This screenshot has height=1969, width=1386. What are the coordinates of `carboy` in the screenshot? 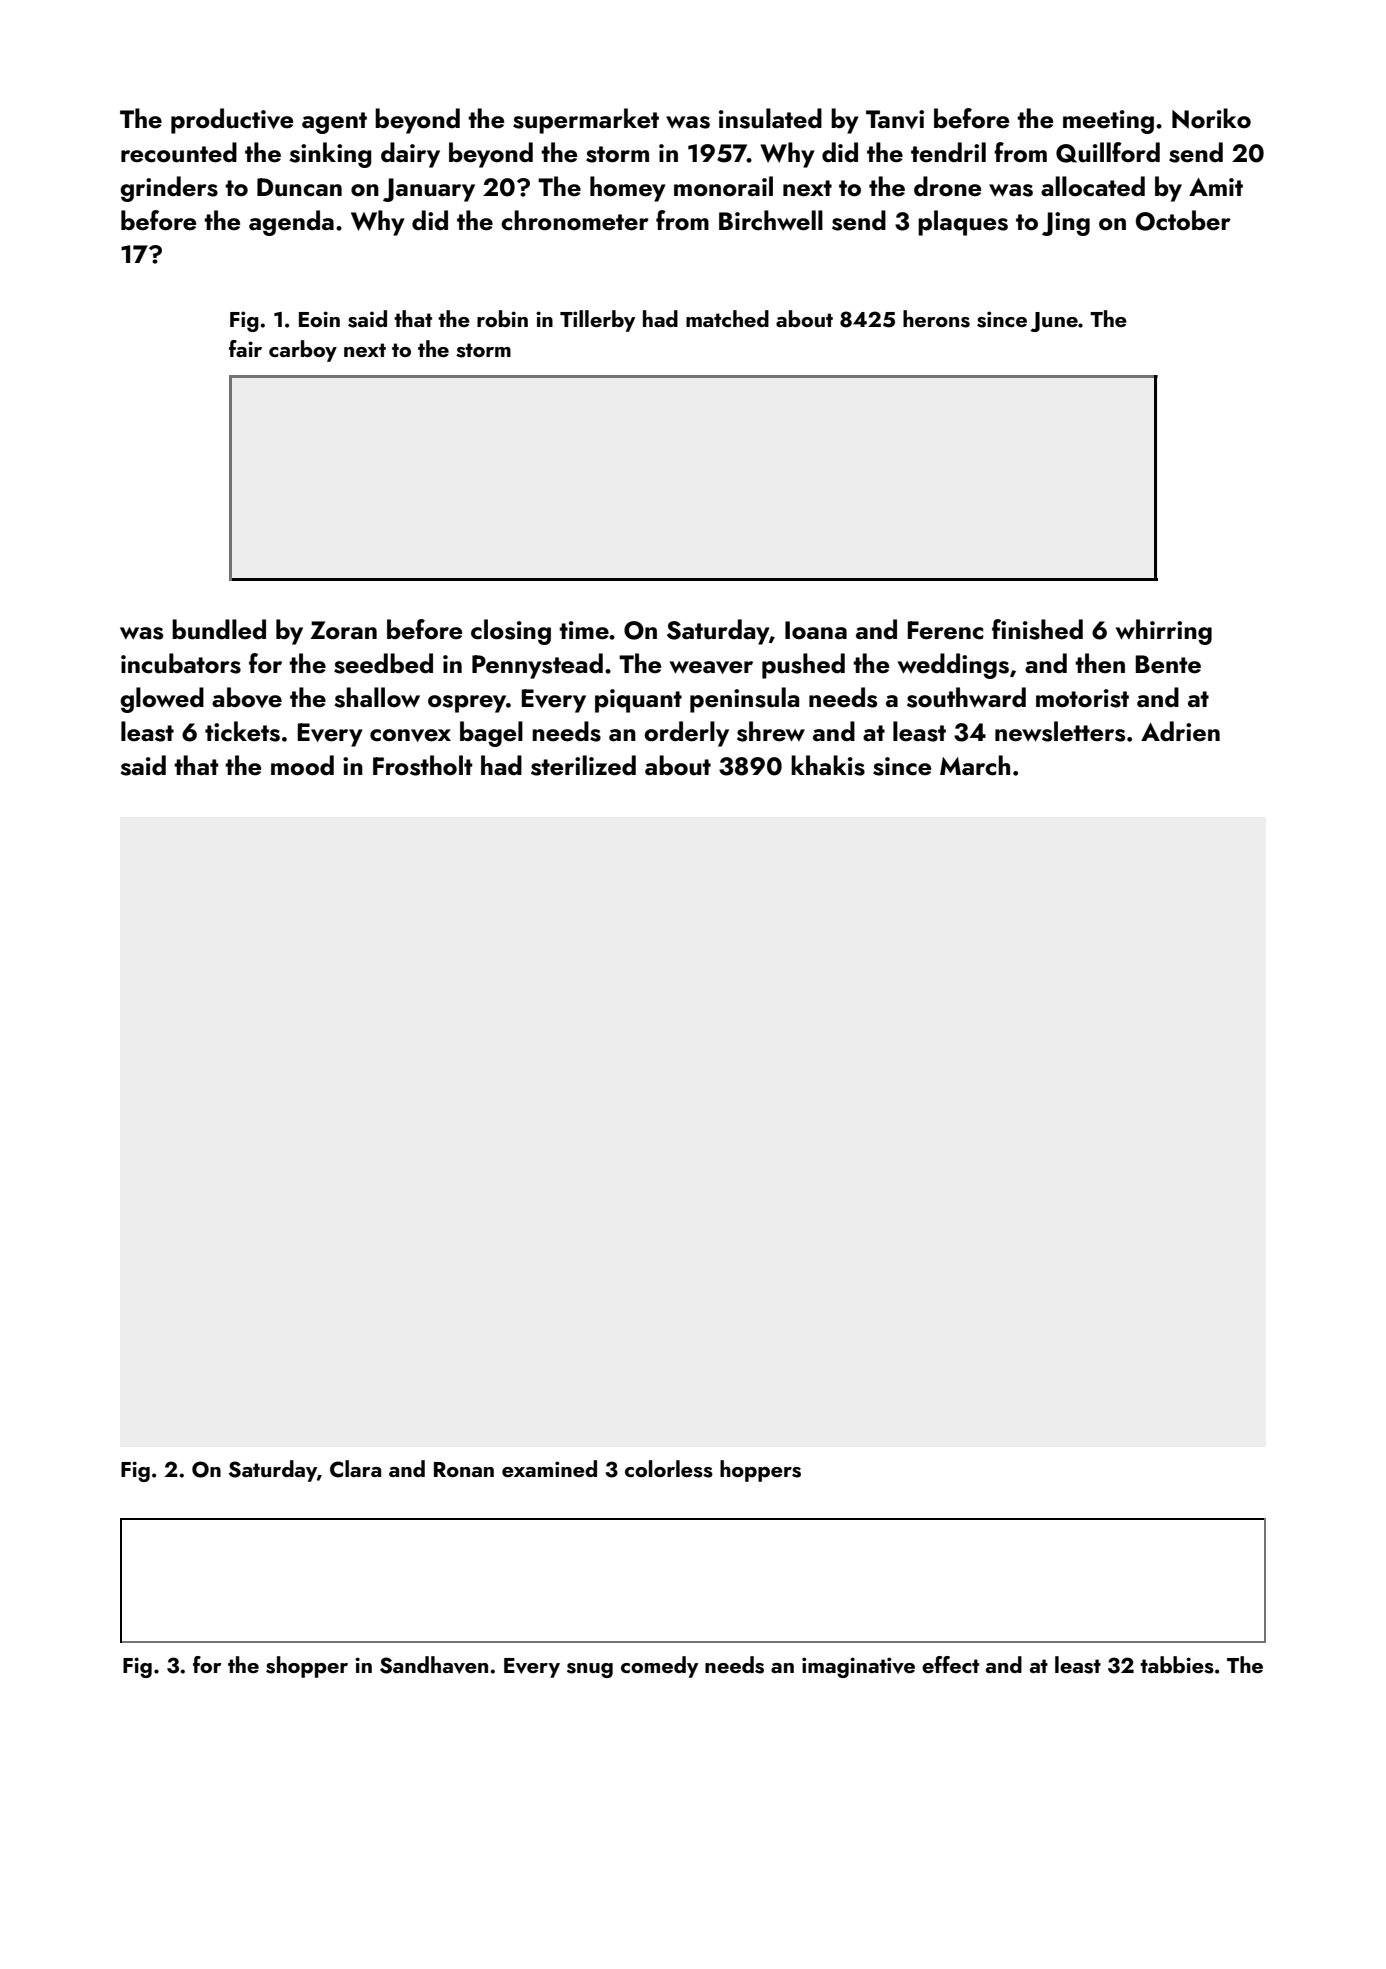 It's located at (303, 351).
